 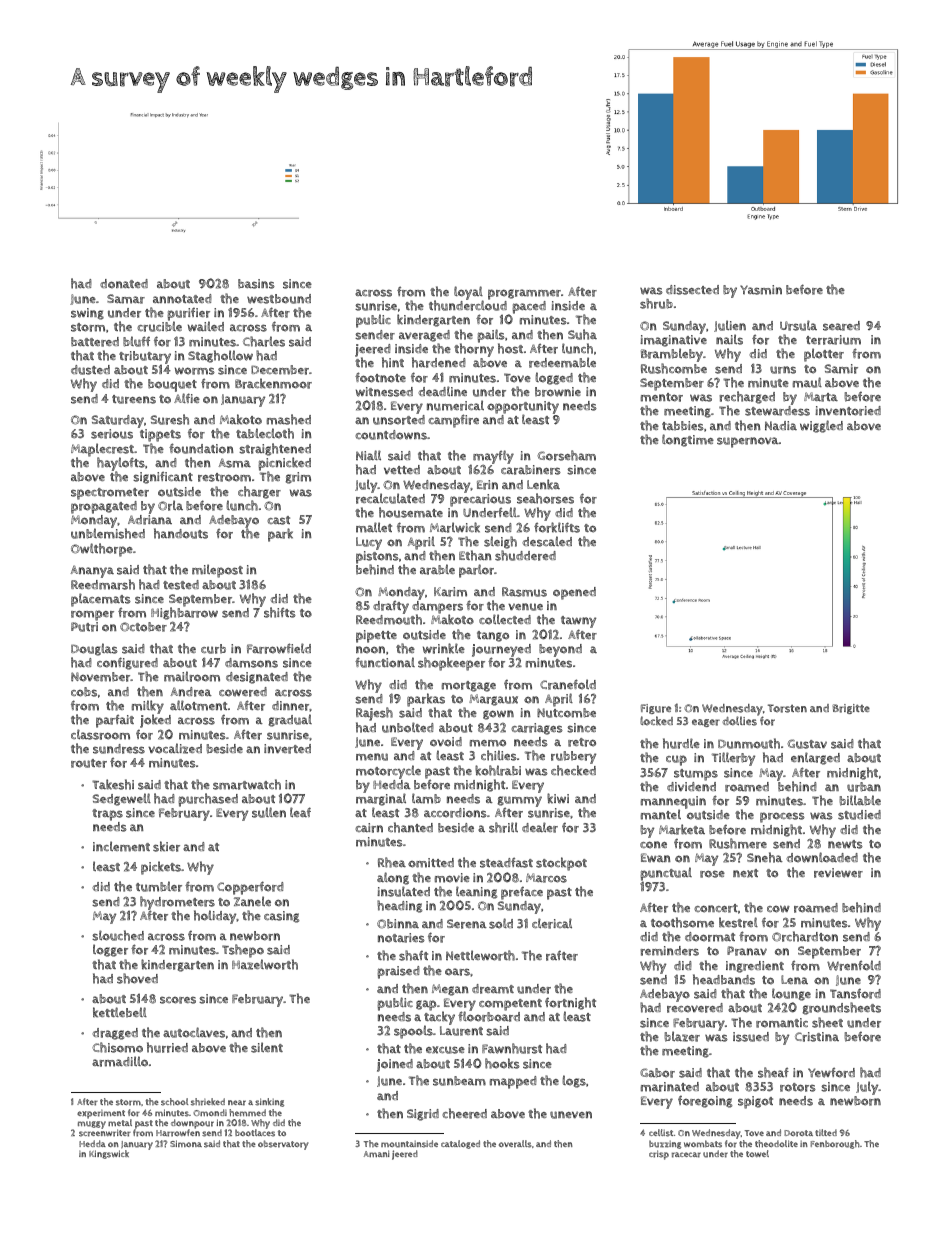 What do you see at coordinates (89, 763) in the document?
I see `router` at bounding box center [89, 763].
